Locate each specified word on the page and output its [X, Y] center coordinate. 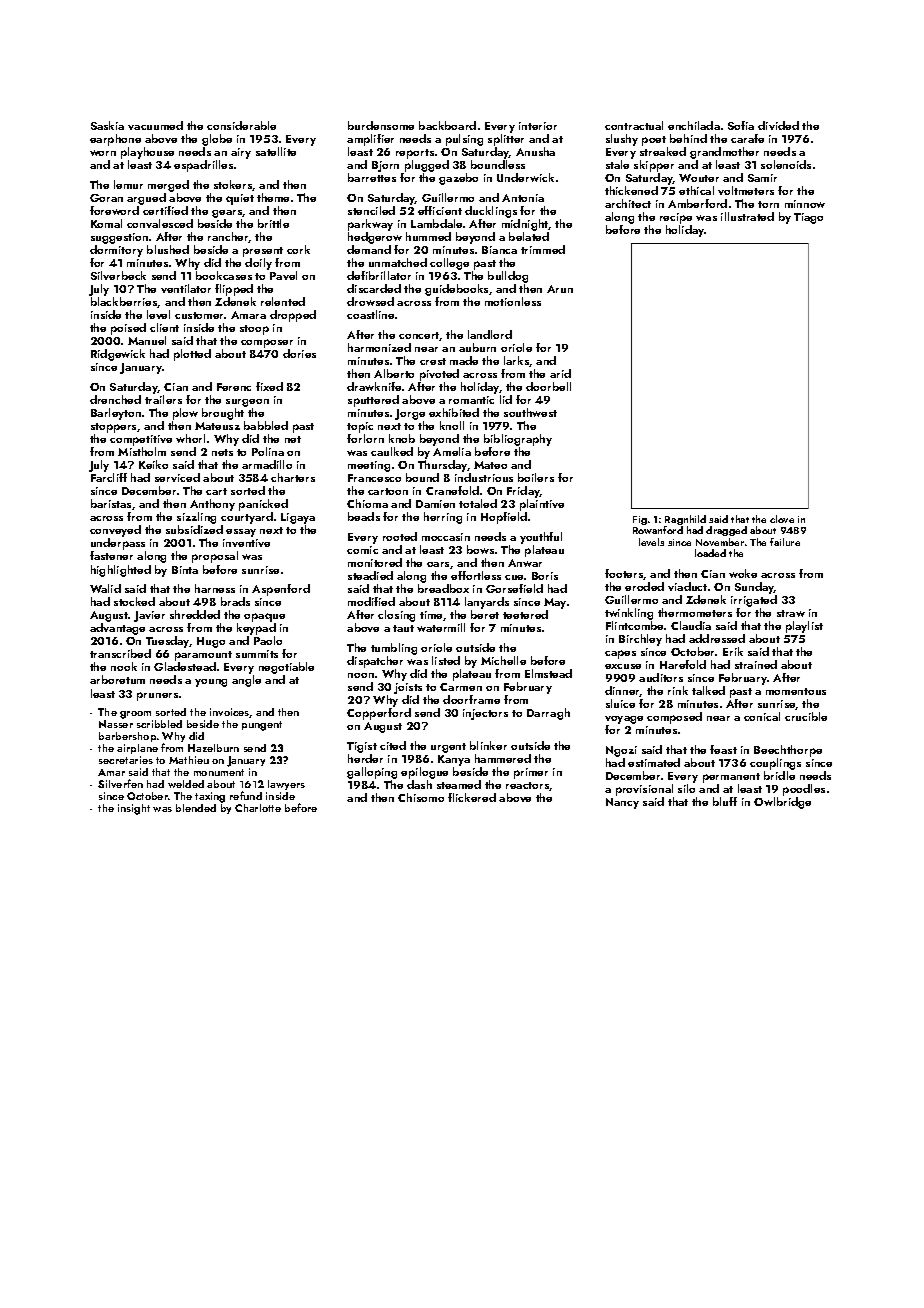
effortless [476, 575]
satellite [276, 151]
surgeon [247, 403]
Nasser [116, 724]
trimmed [543, 249]
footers [624, 574]
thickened [631, 190]
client [164, 327]
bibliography [518, 440]
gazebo [458, 179]
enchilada [694, 125]
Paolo [268, 640]
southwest [530, 412]
